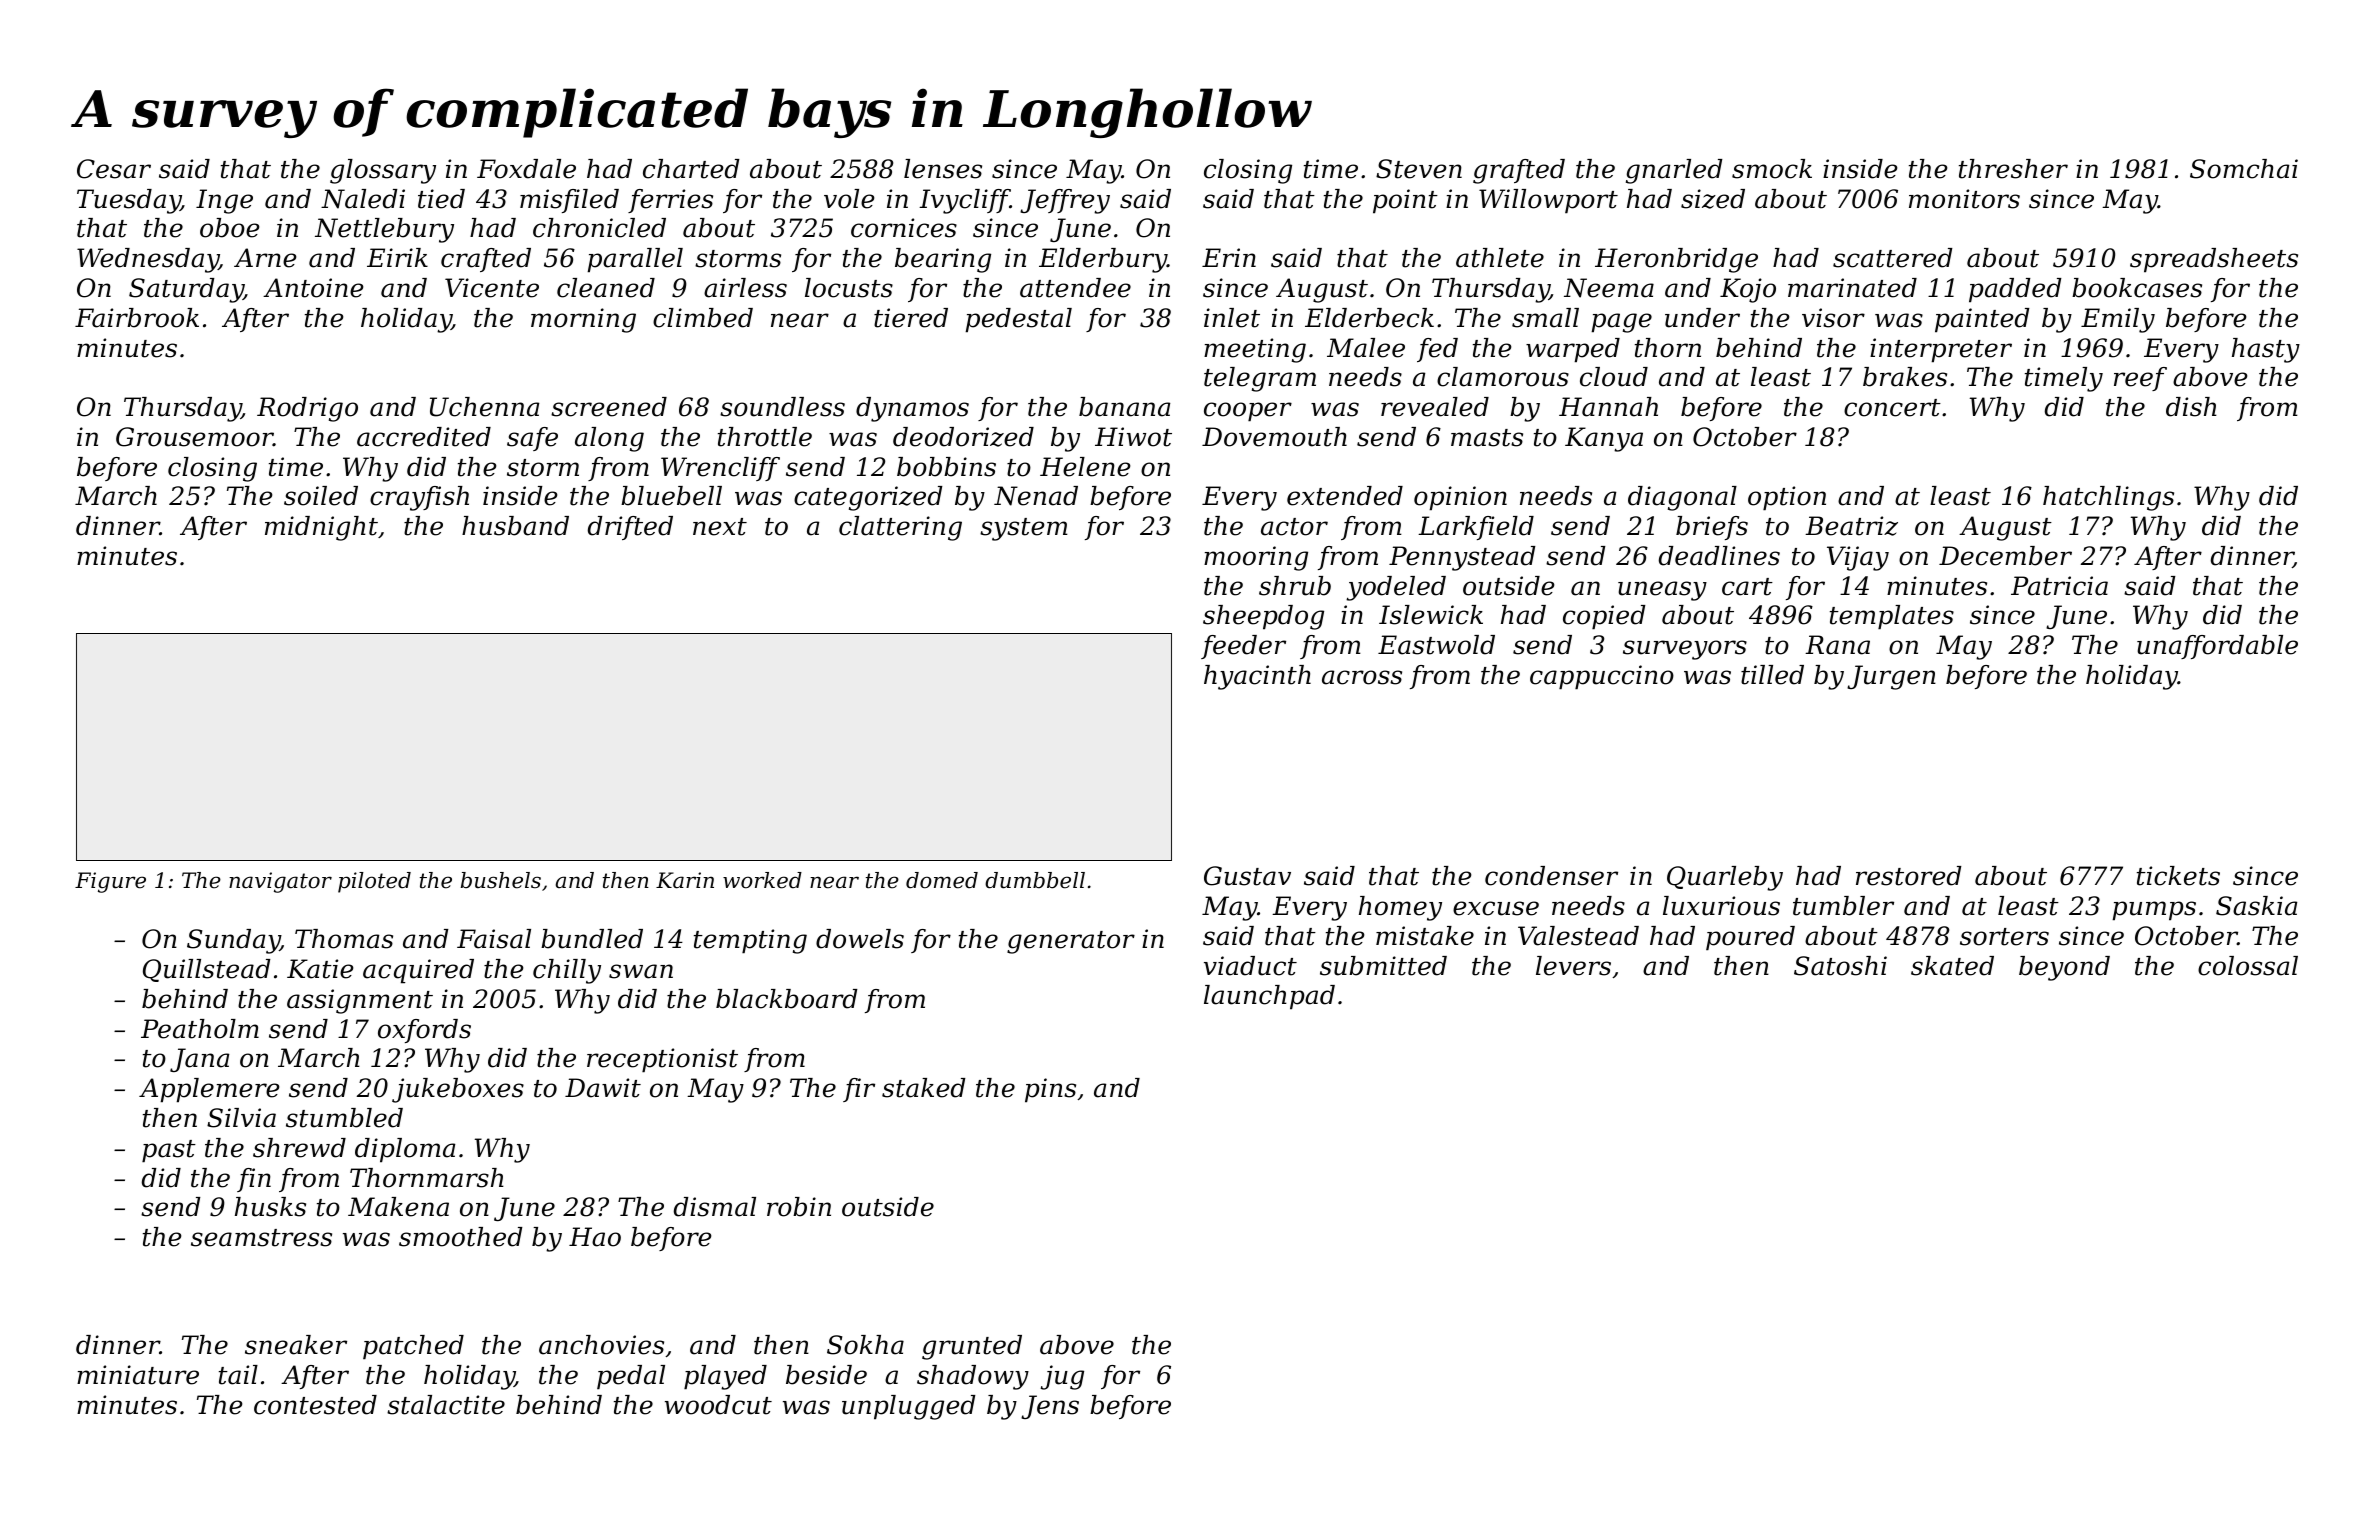  I want to click on hasty, so click(2266, 350).
